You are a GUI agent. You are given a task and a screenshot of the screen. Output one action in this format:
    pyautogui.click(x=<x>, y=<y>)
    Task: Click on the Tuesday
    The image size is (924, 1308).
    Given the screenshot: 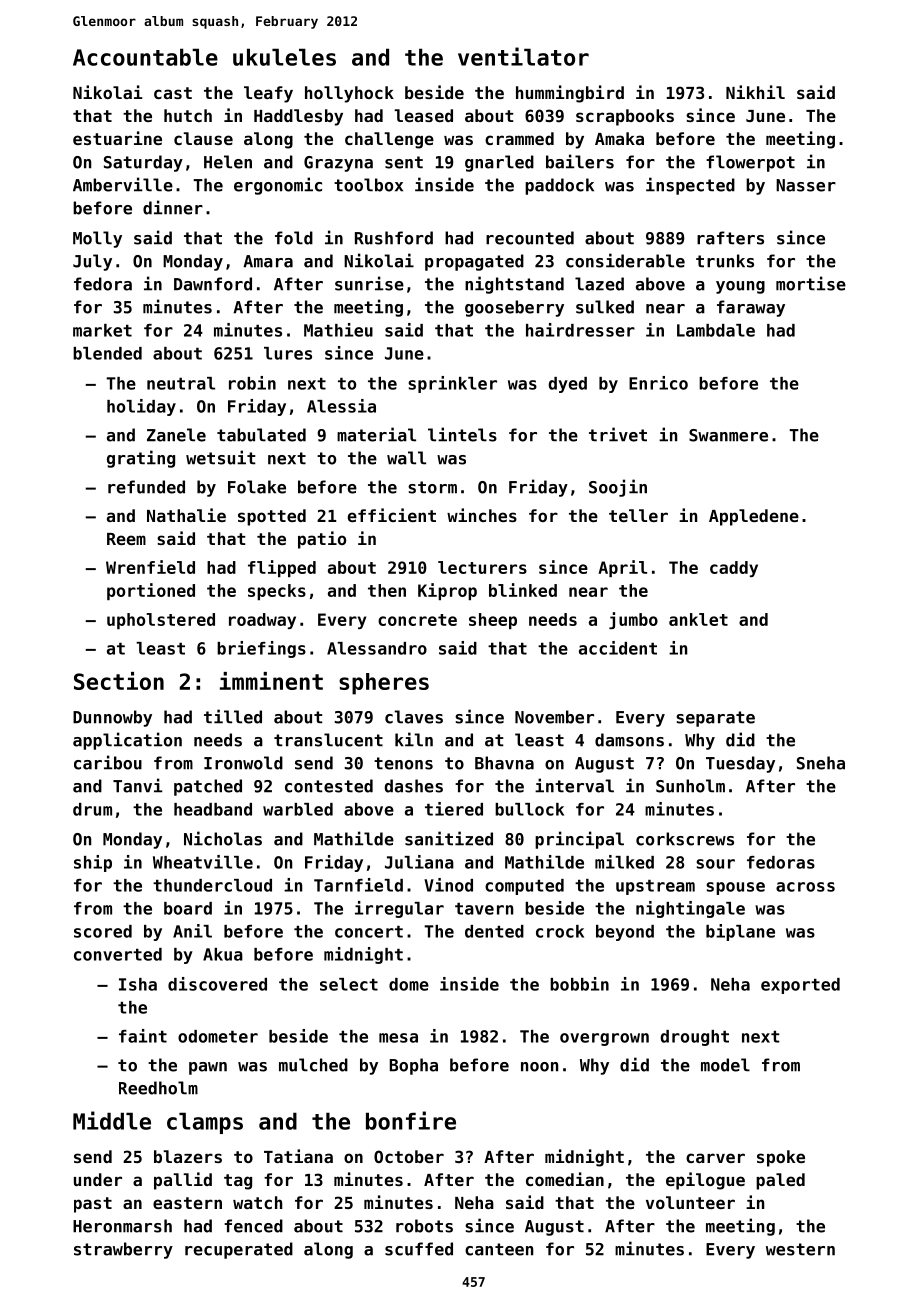 What is the action you would take?
    pyautogui.click(x=740, y=764)
